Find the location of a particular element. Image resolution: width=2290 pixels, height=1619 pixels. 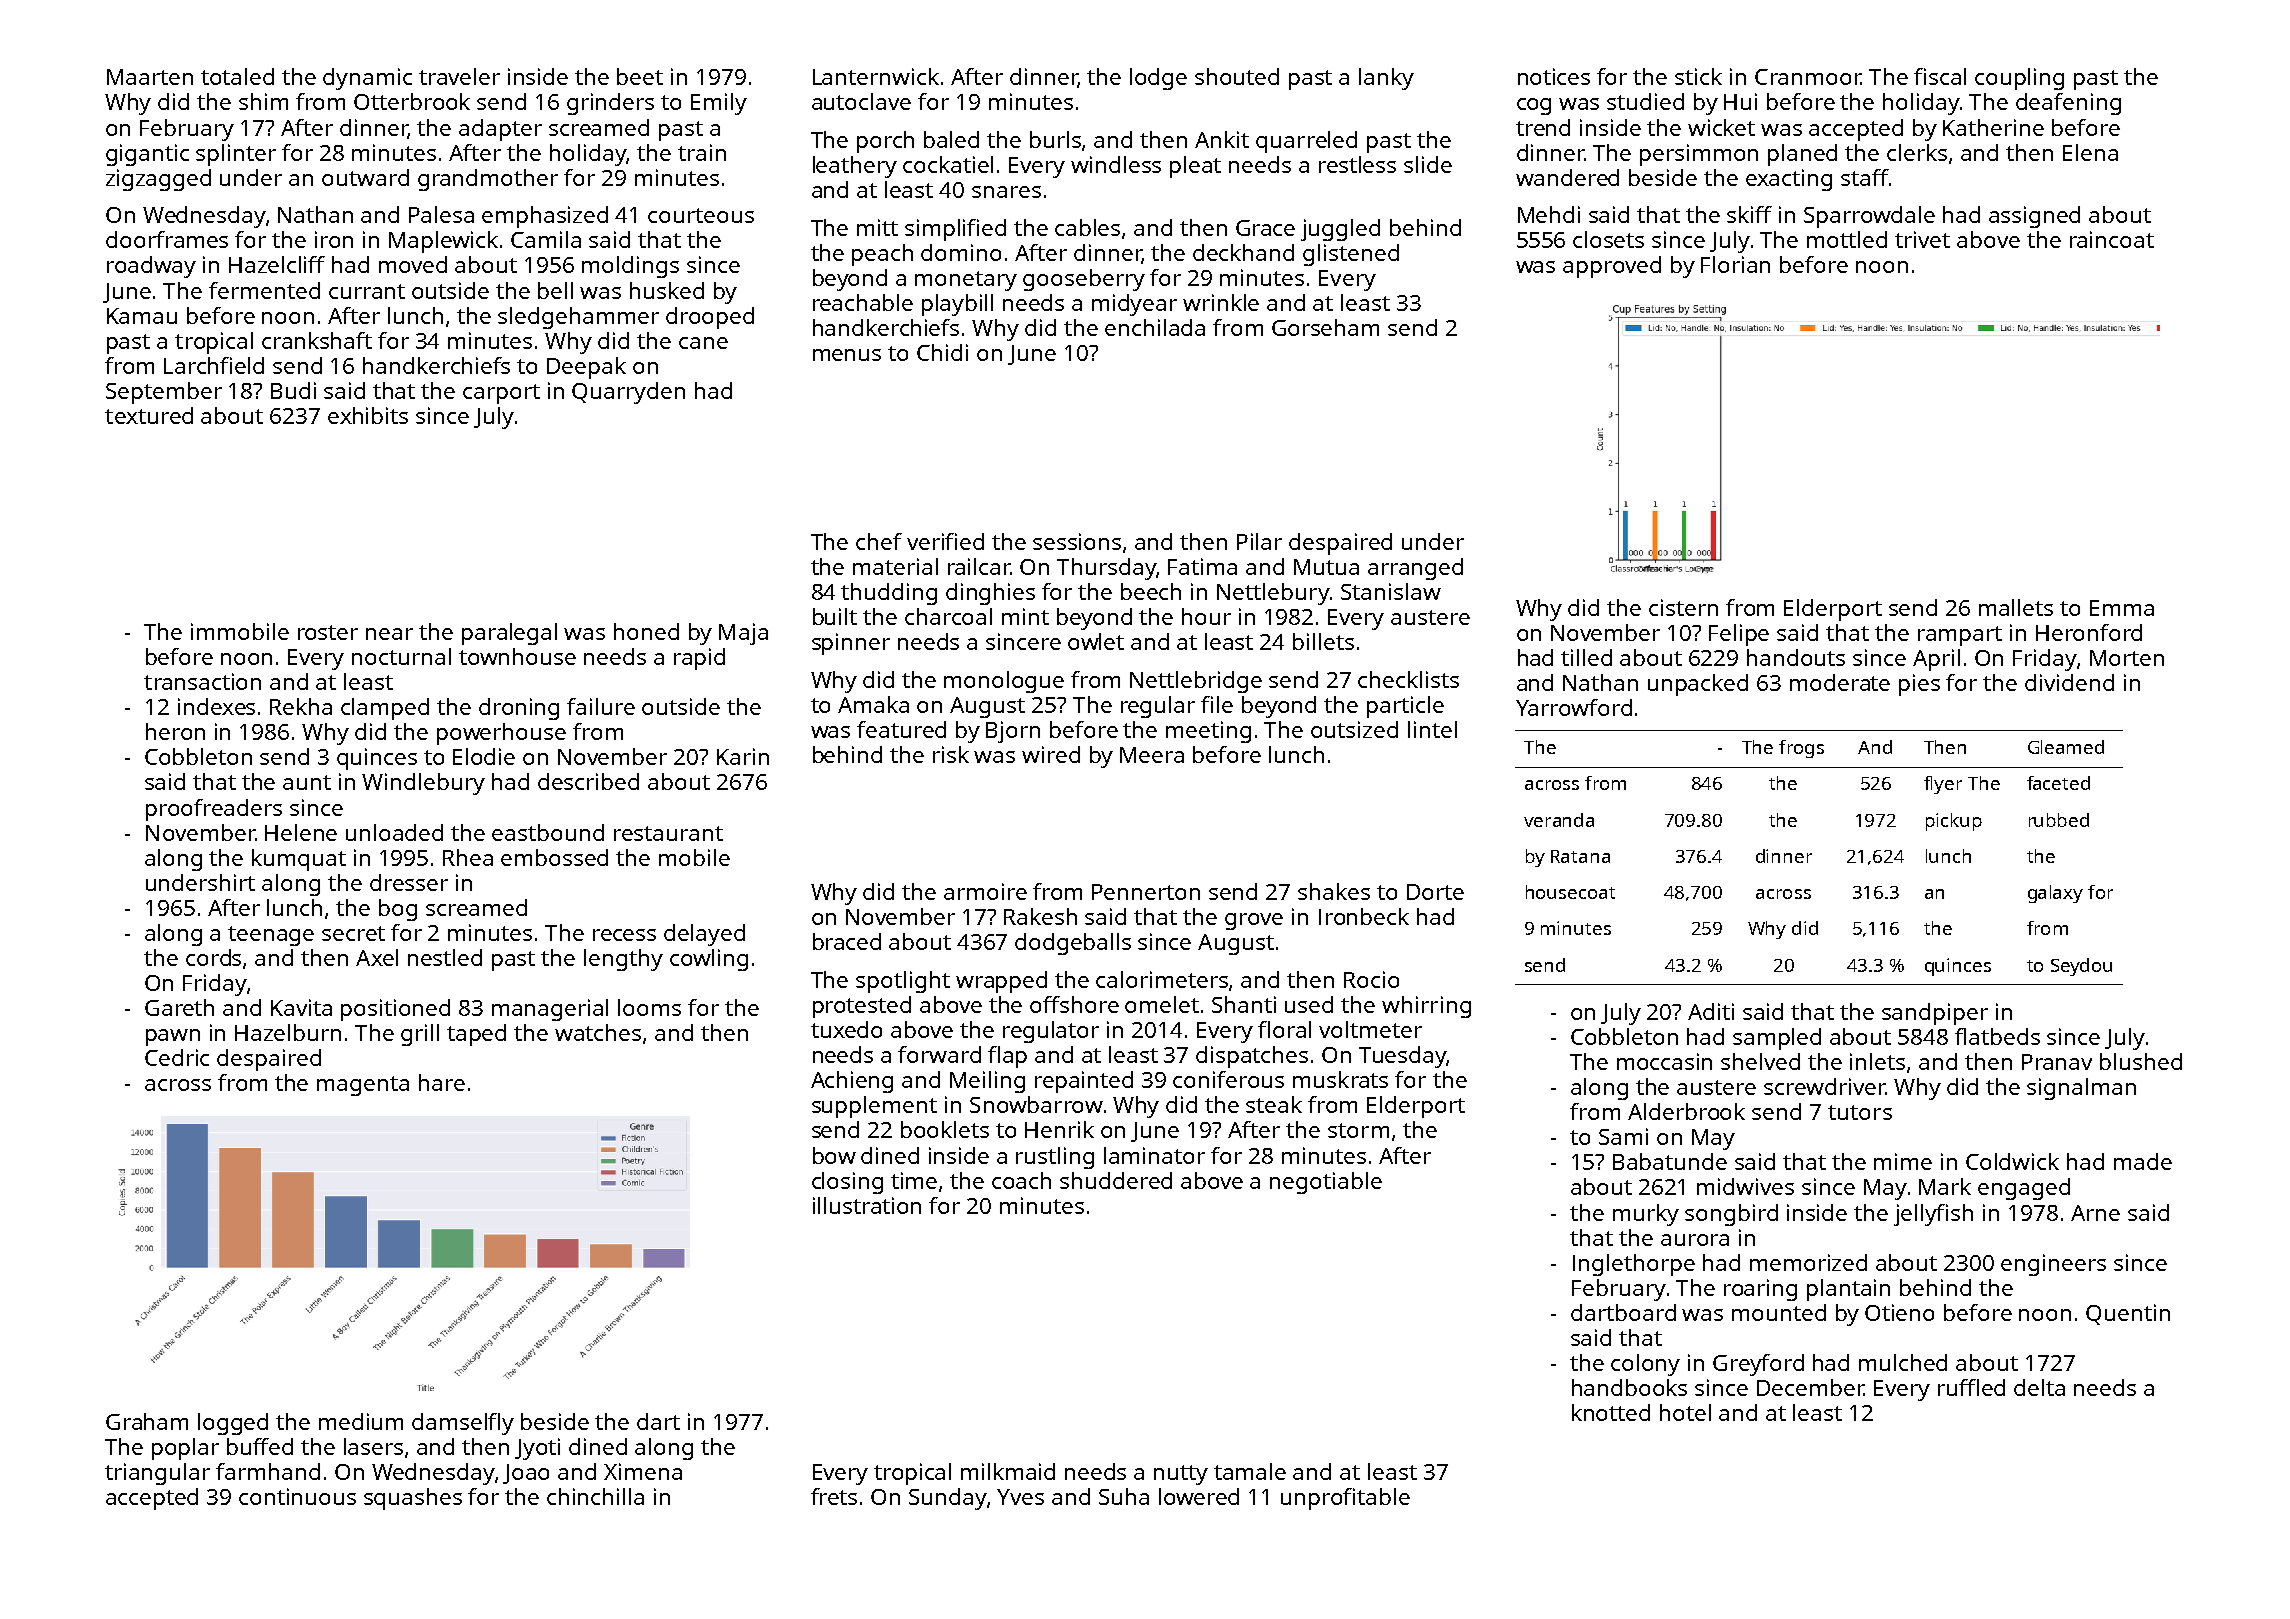

wired is located at coordinates (1051, 754).
